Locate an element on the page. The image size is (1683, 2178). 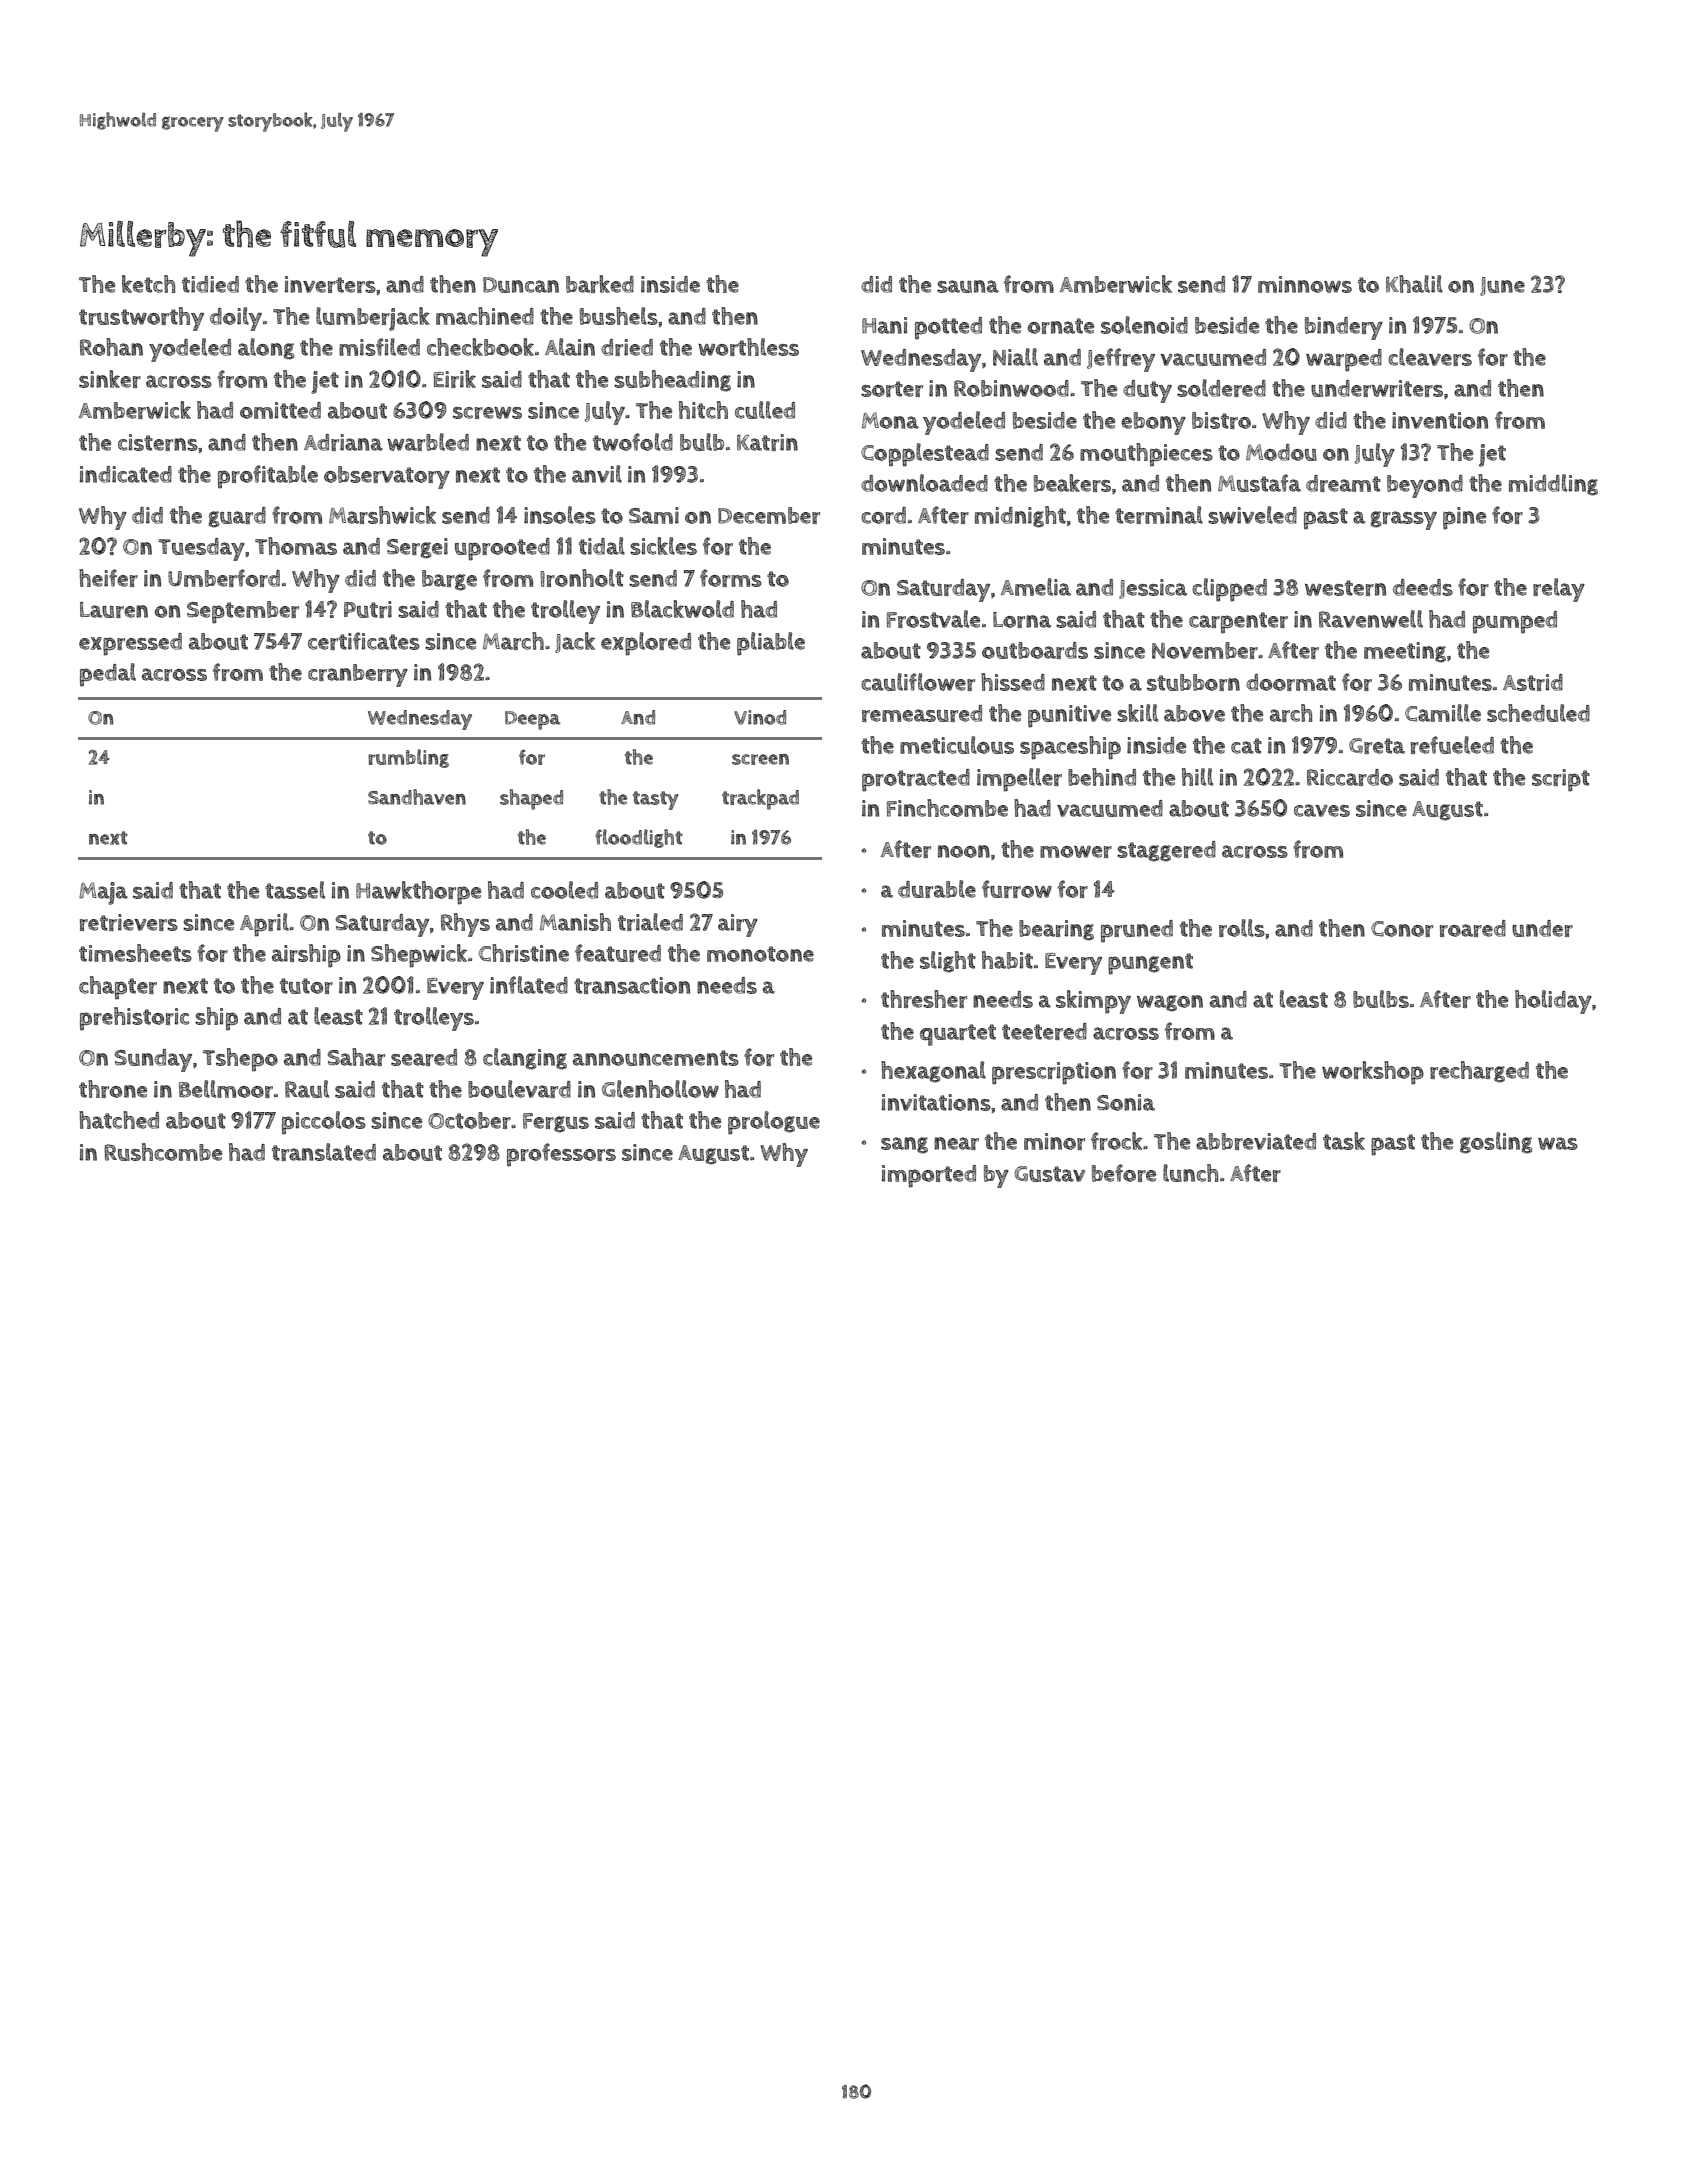
Camille is located at coordinates (1443, 713).
